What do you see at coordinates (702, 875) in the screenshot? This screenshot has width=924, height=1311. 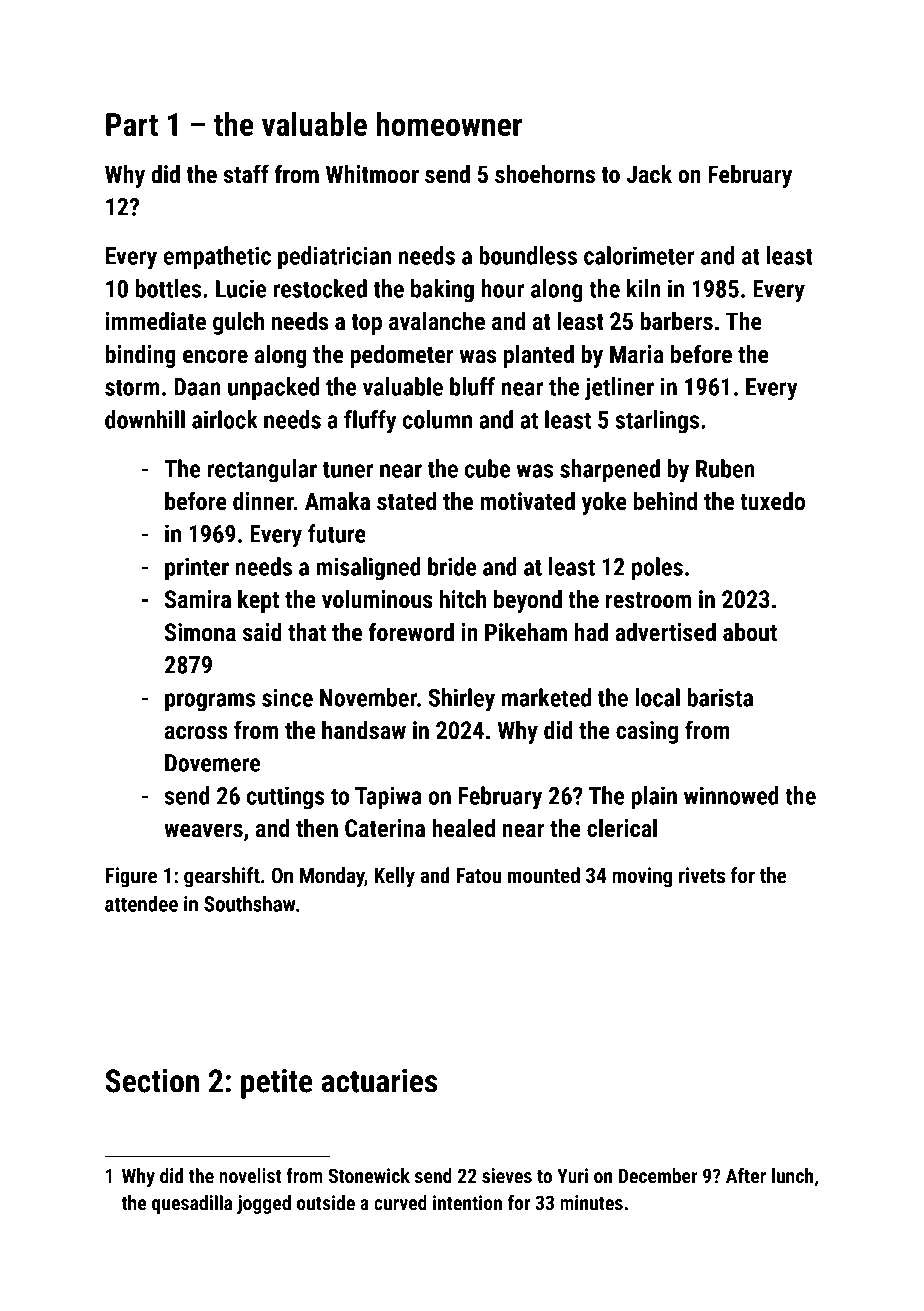 I see `rivets` at bounding box center [702, 875].
